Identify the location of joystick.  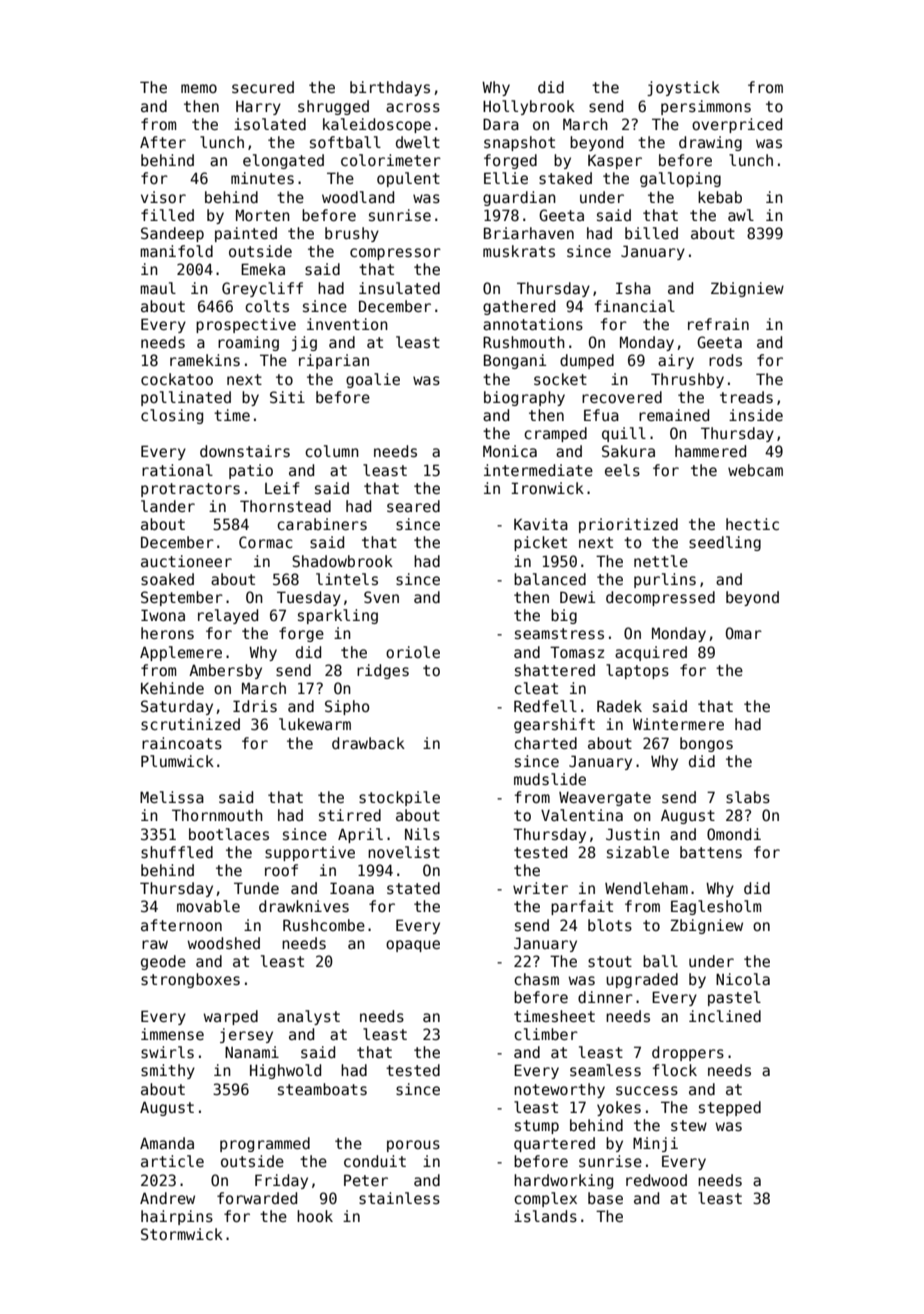
(683, 88).
